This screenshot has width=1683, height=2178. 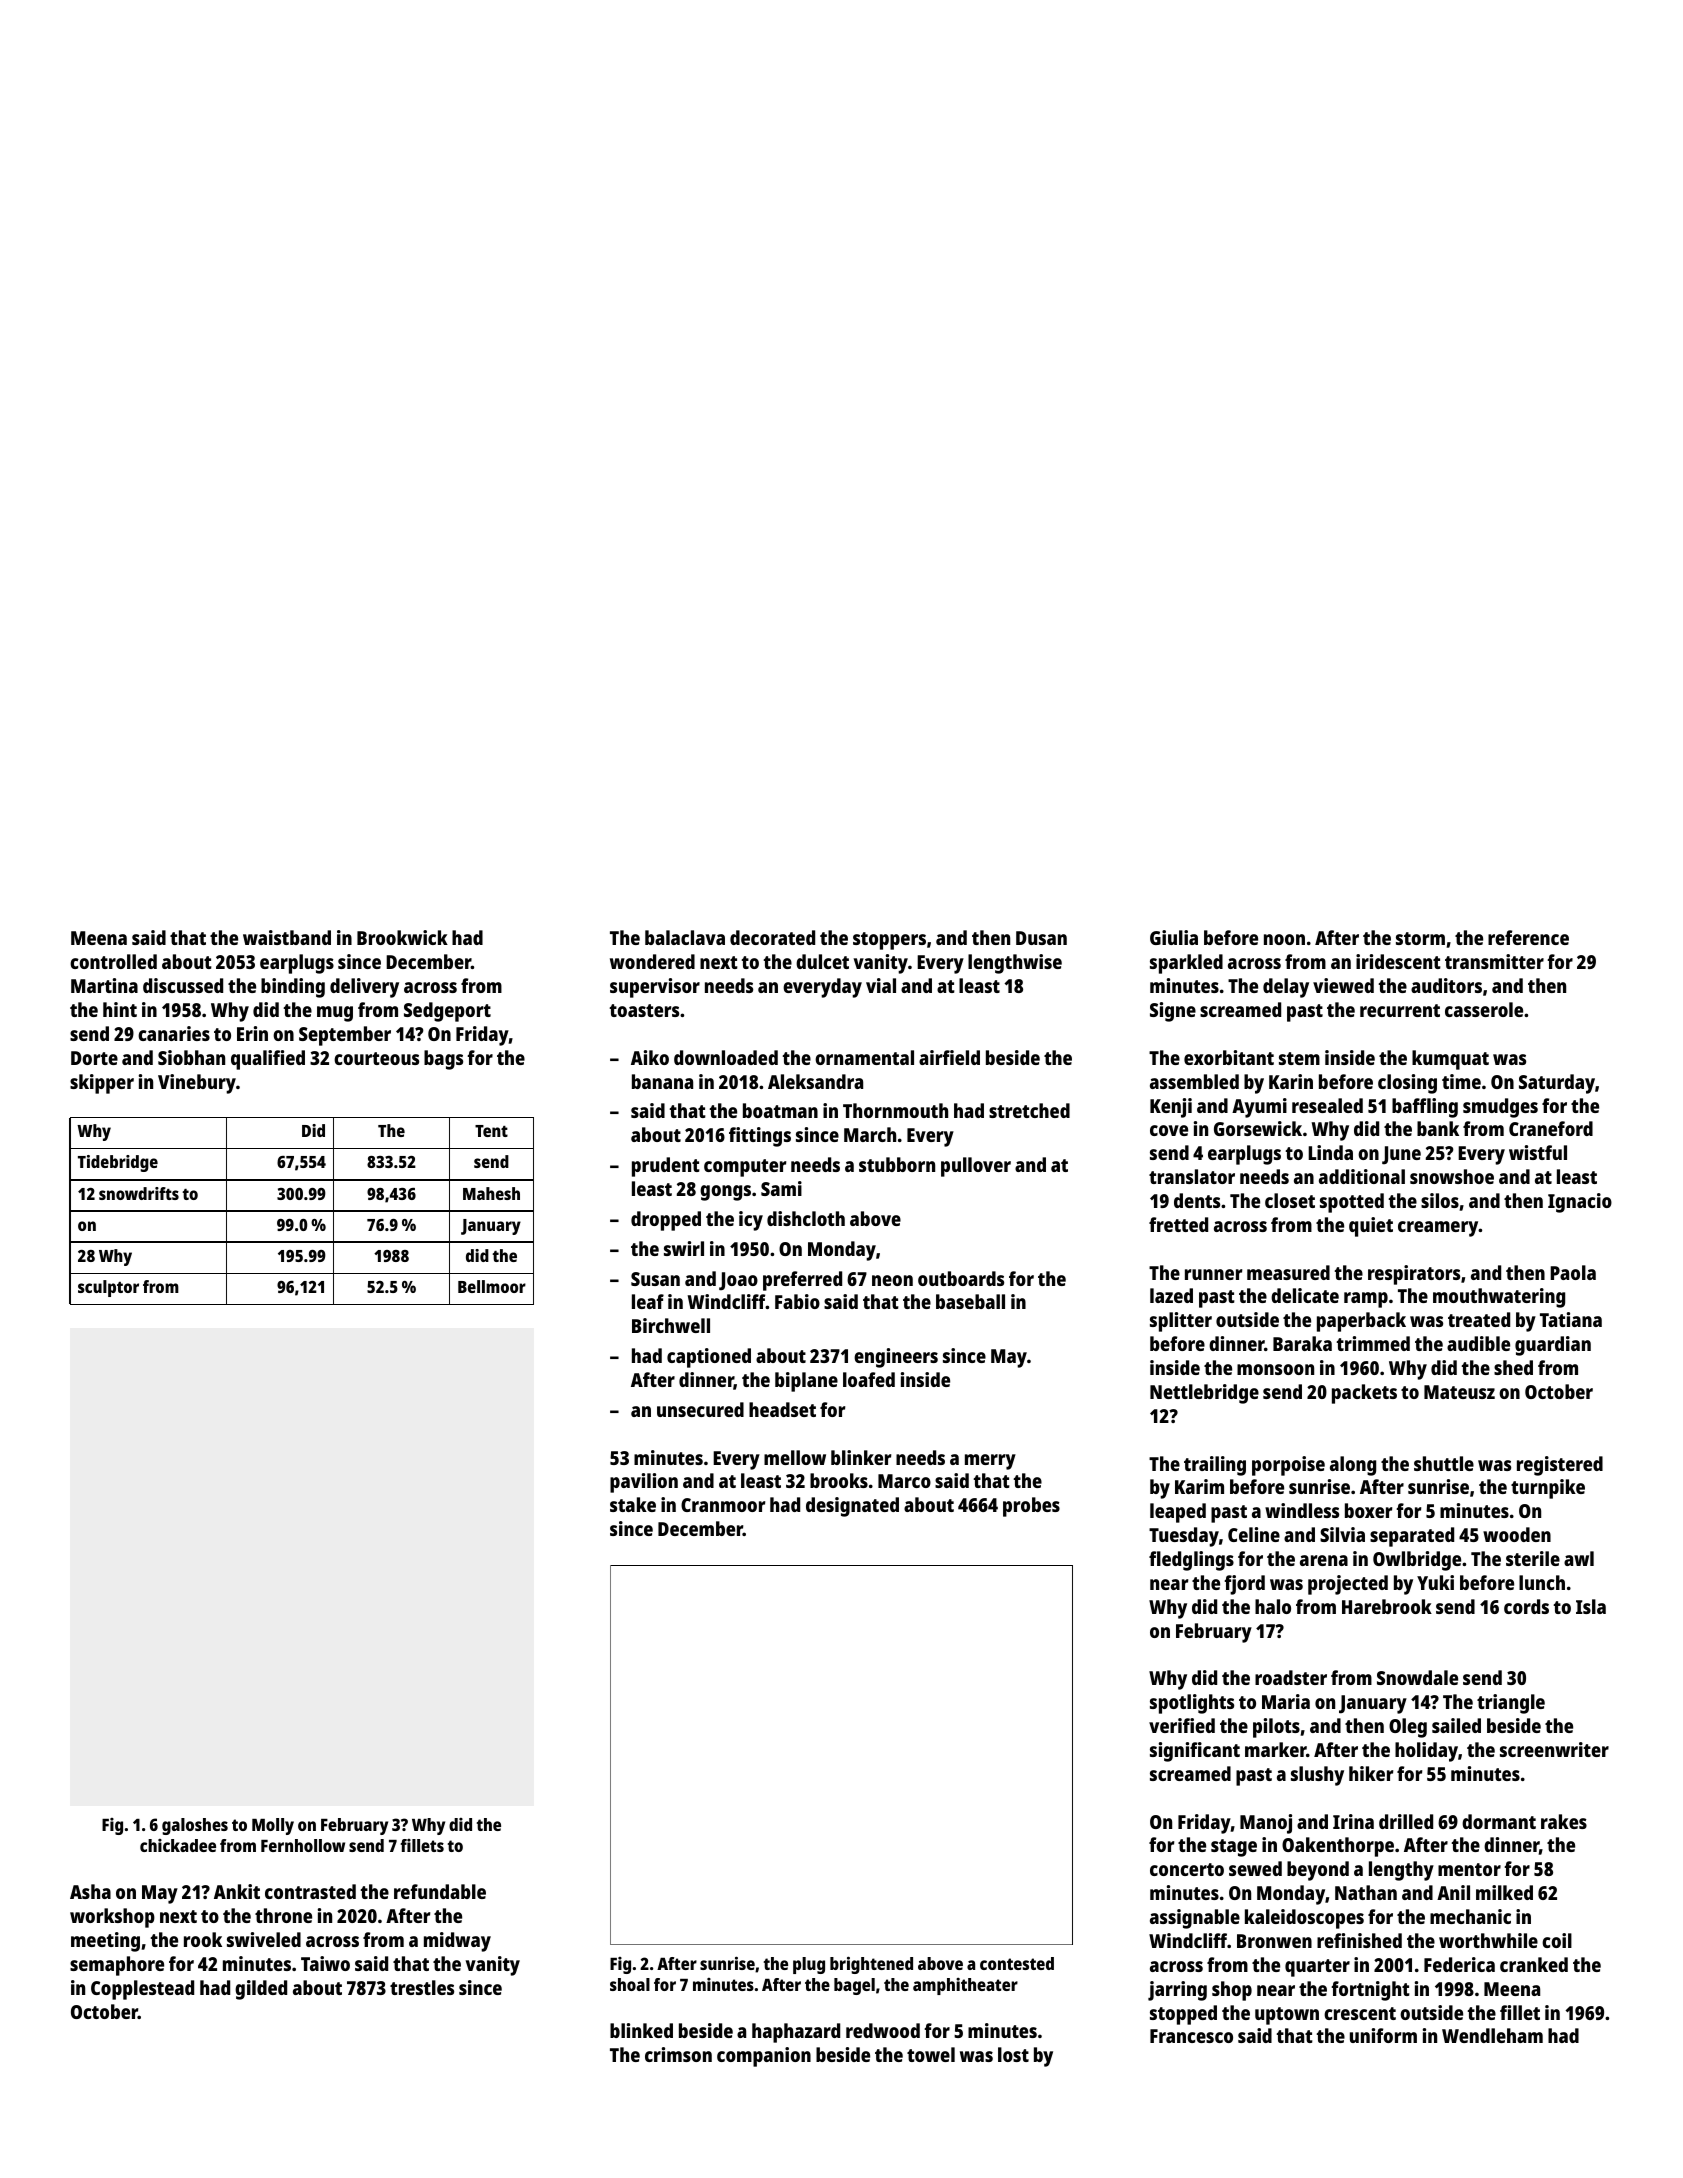 I want to click on courteous, so click(x=376, y=1058).
